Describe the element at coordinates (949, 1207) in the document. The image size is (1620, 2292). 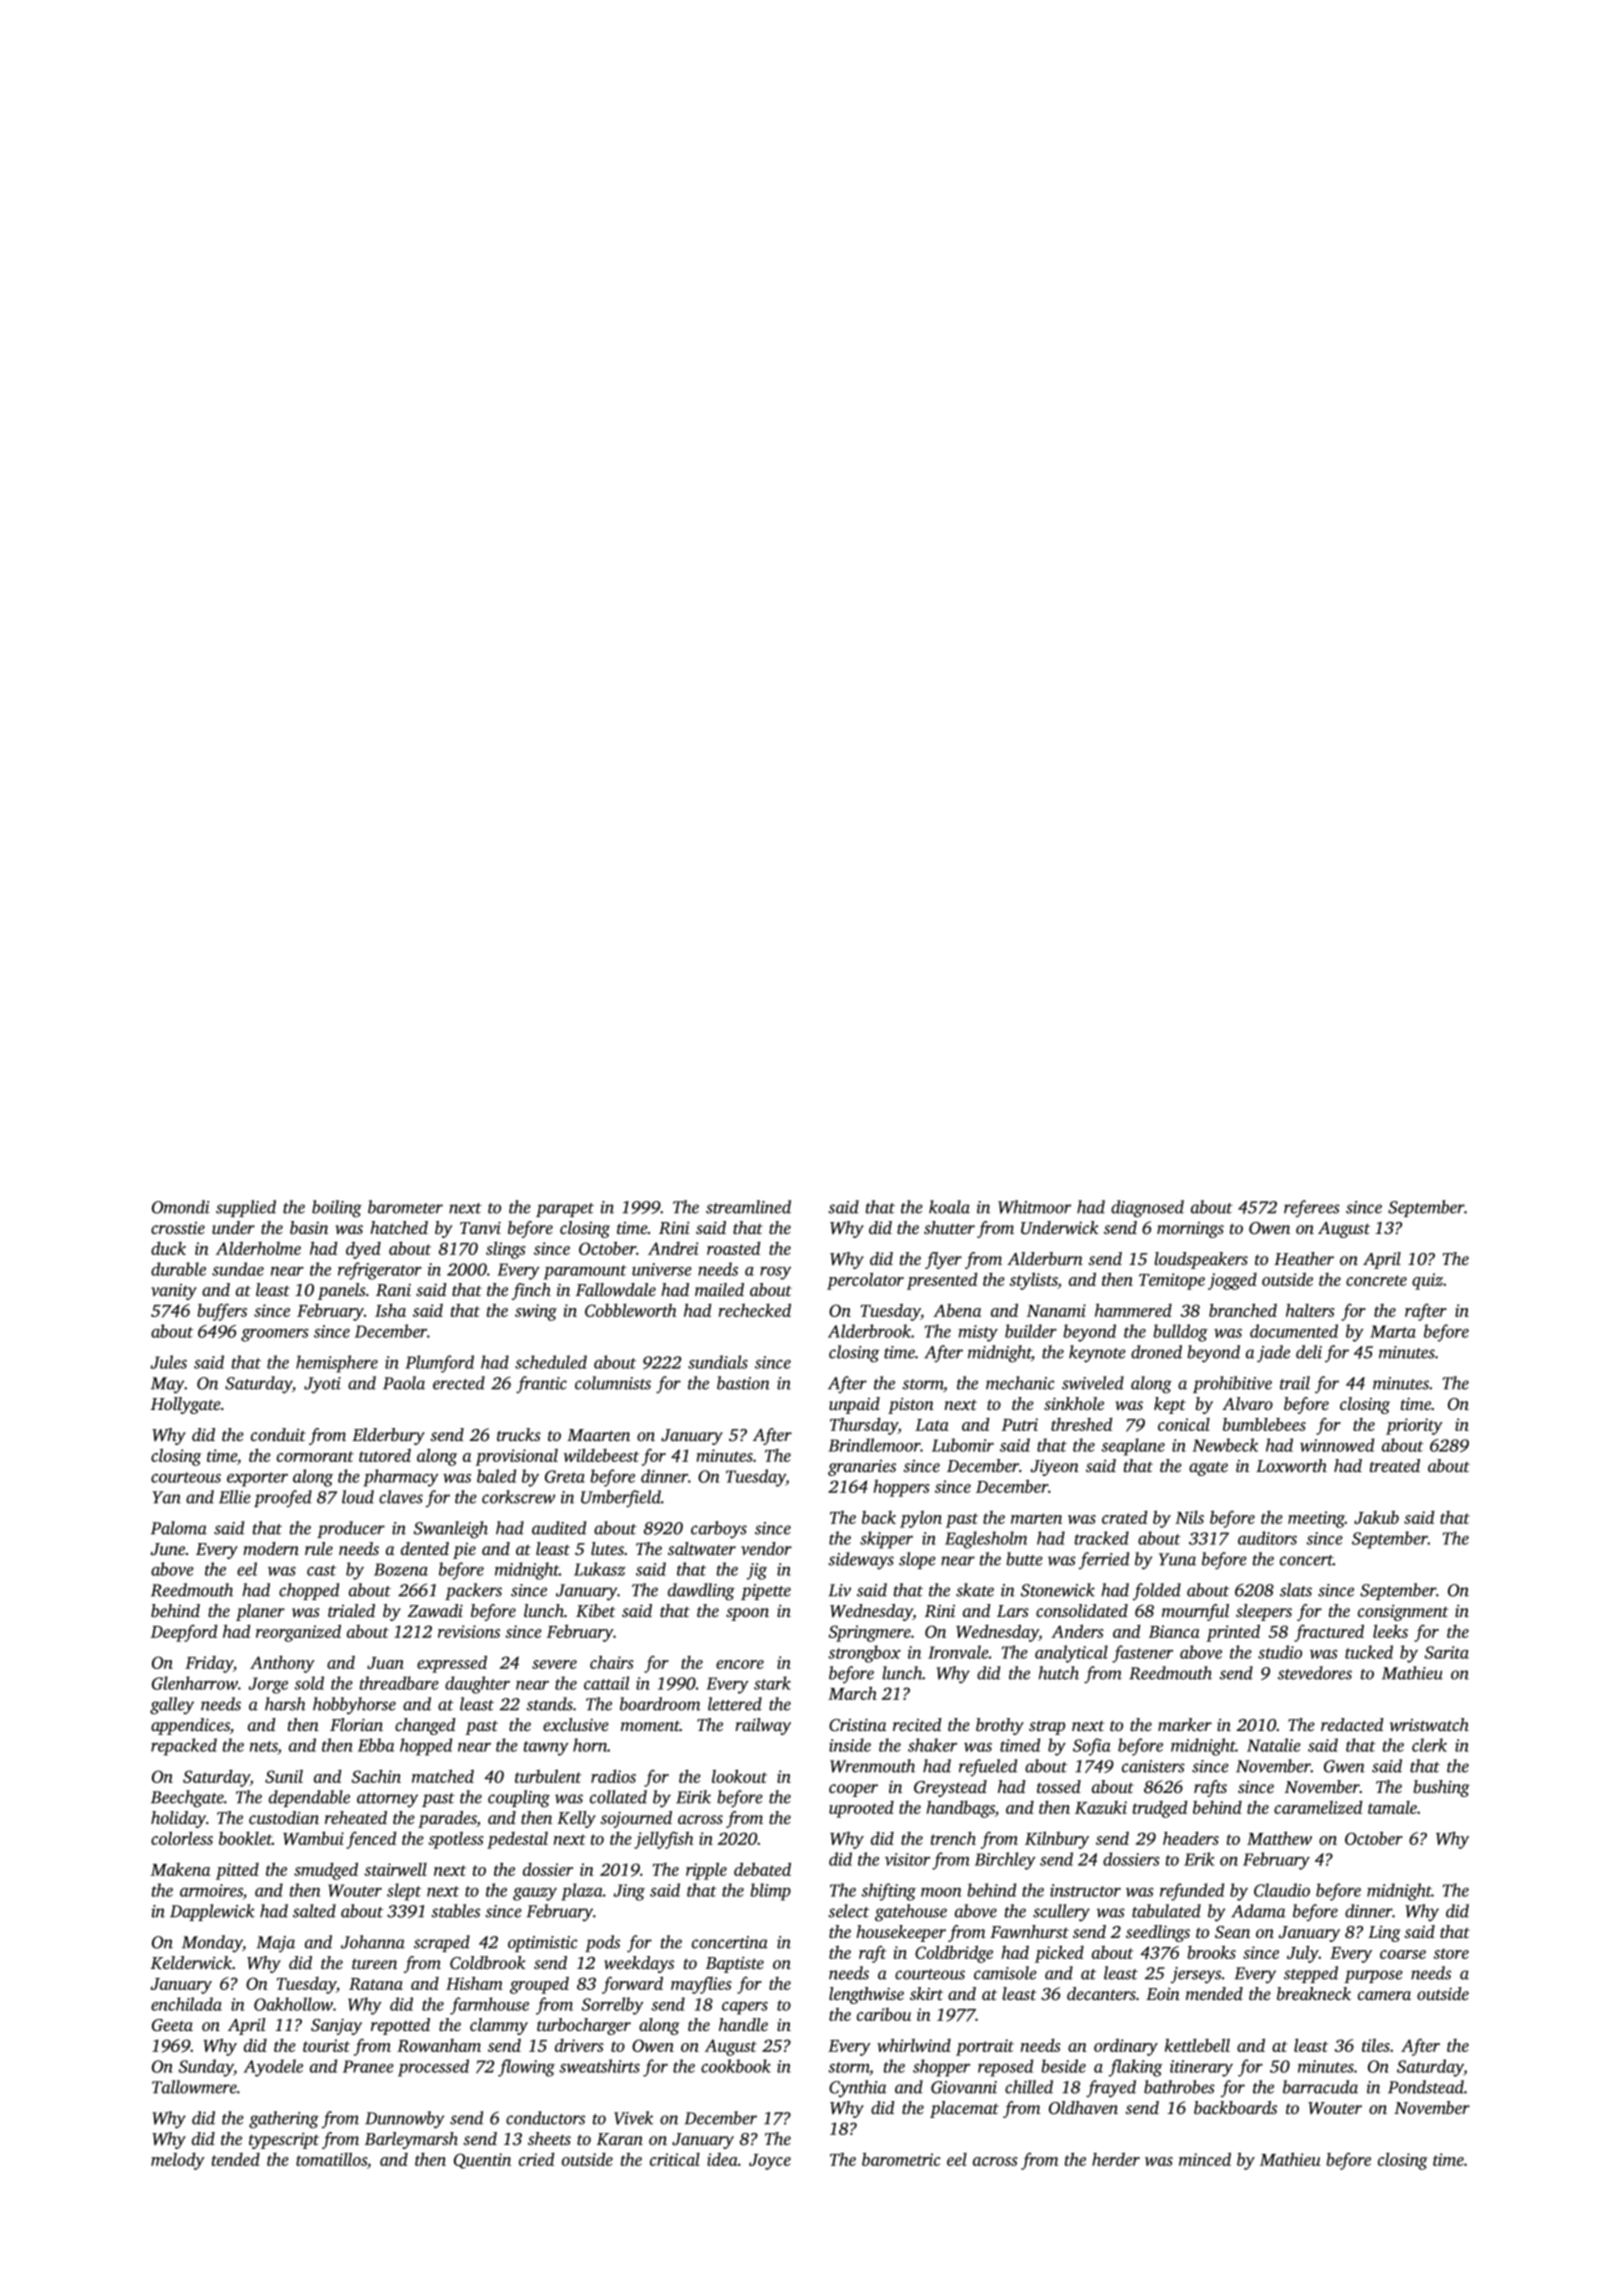
I see `koala` at that location.
